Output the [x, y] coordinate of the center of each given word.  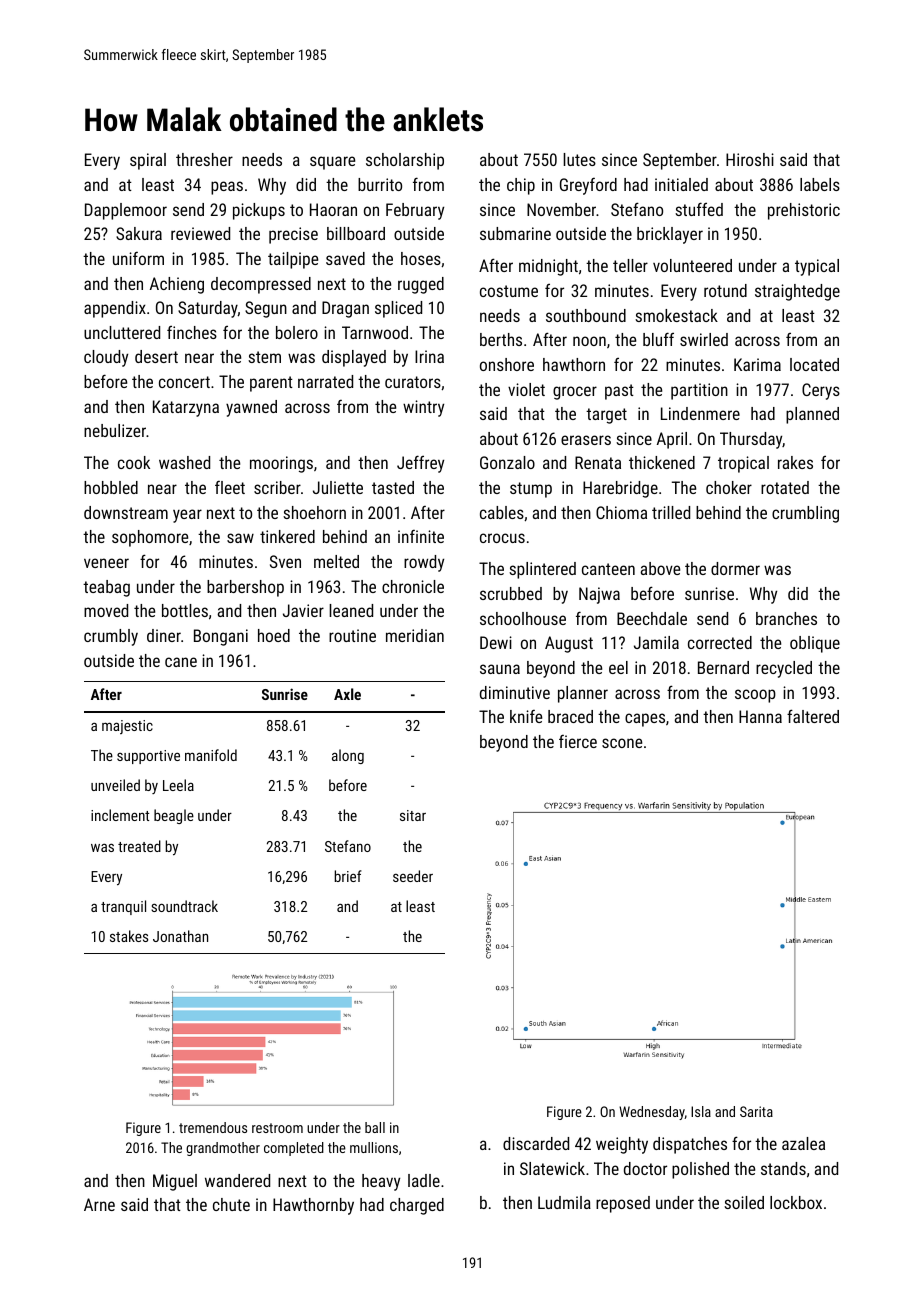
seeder [413, 876]
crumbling [805, 514]
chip [521, 186]
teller [630, 265]
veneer [106, 563]
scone [622, 743]
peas [227, 188]
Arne [99, 1204]
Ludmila [564, 1202]
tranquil [123, 907]
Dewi [496, 642]
